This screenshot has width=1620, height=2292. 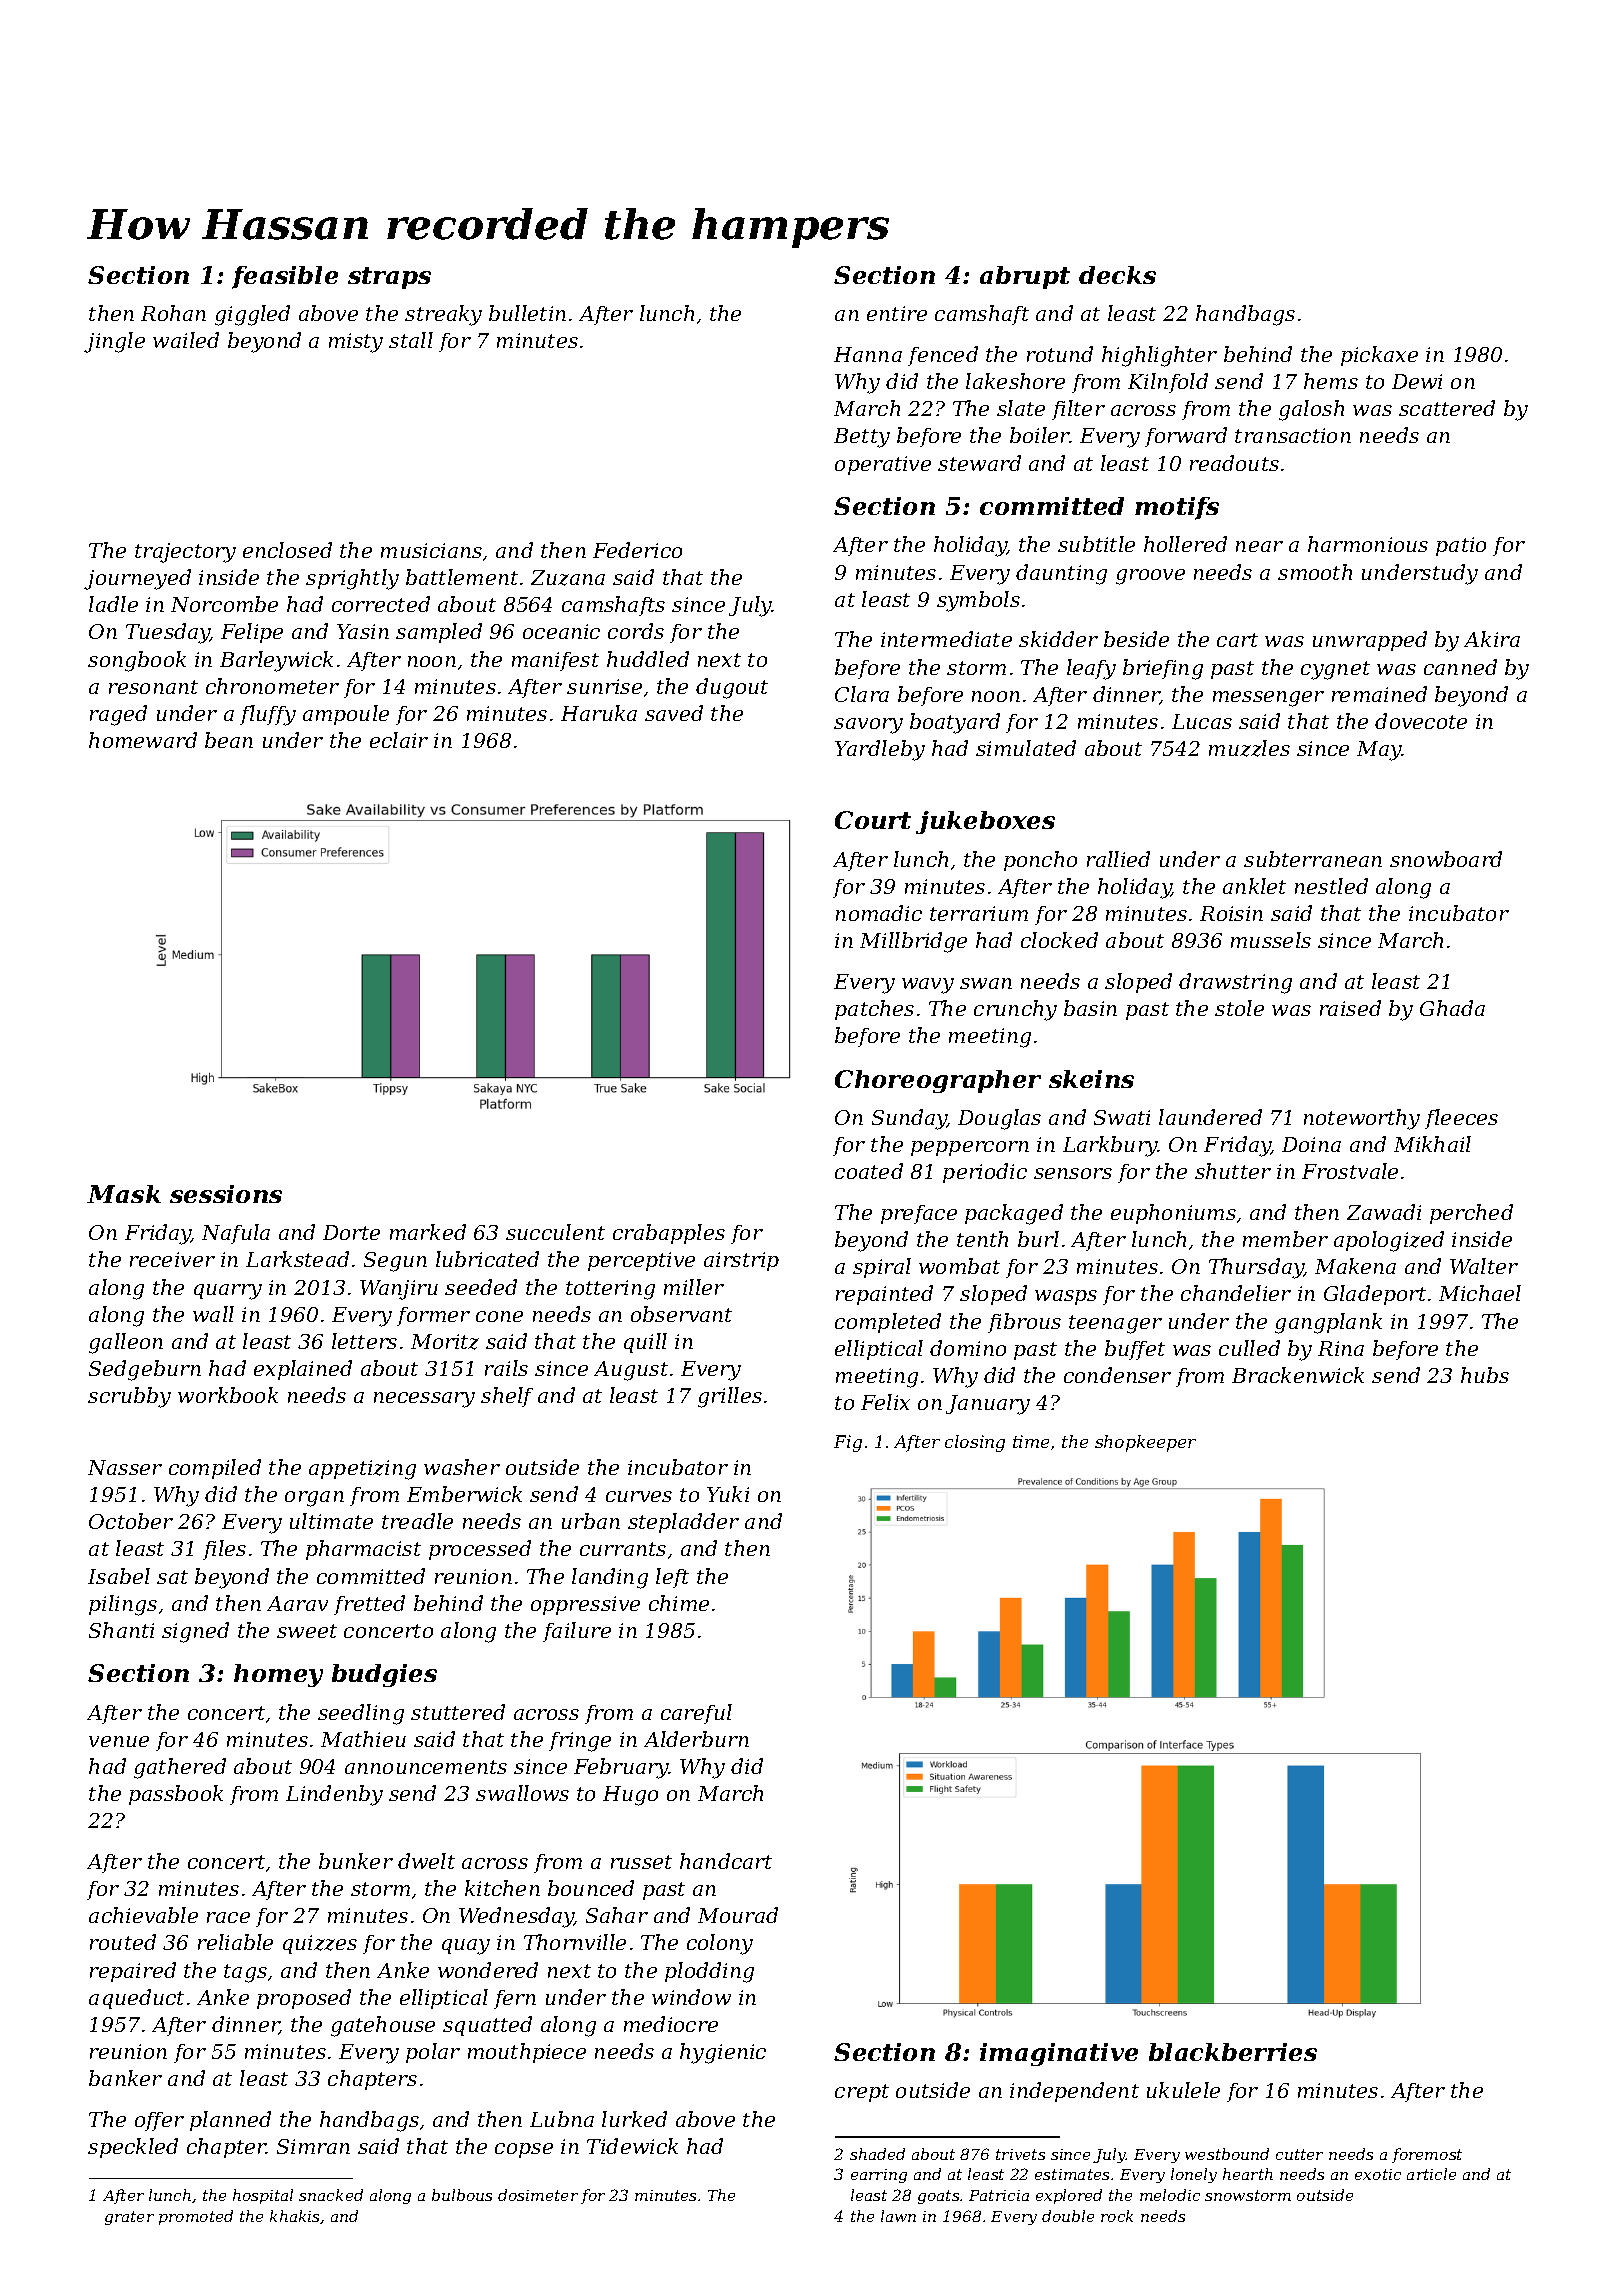 What do you see at coordinates (1233, 1171) in the screenshot?
I see `shutter` at bounding box center [1233, 1171].
